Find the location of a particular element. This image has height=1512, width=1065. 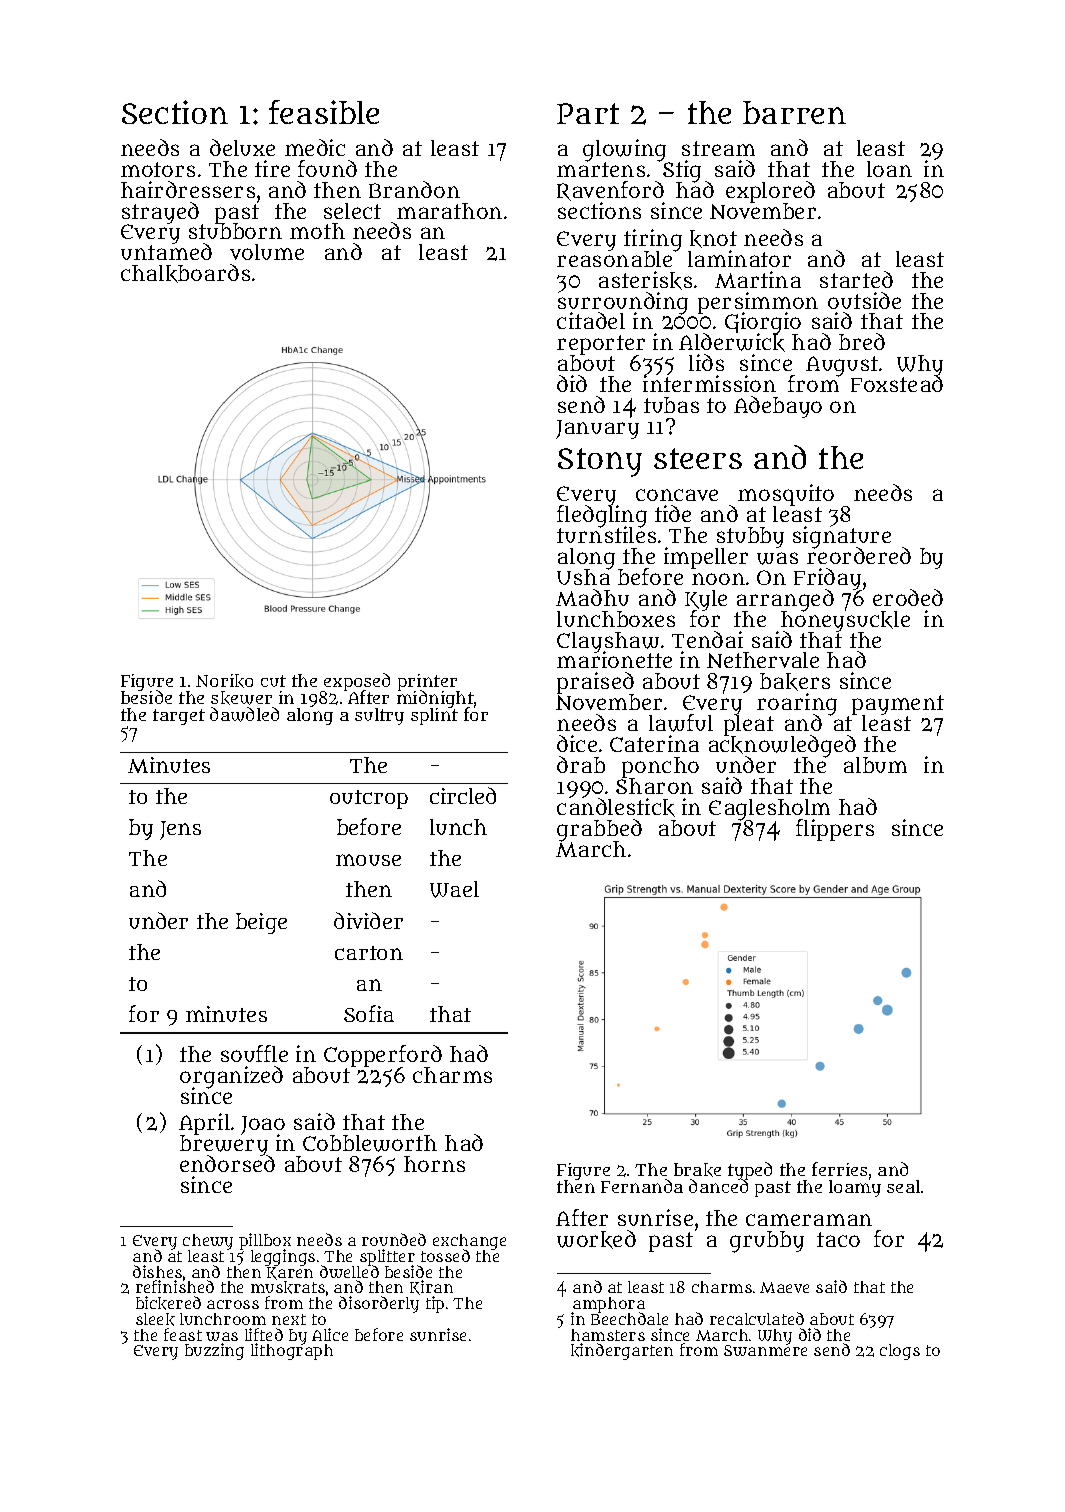

Part is located at coordinates (588, 113).
